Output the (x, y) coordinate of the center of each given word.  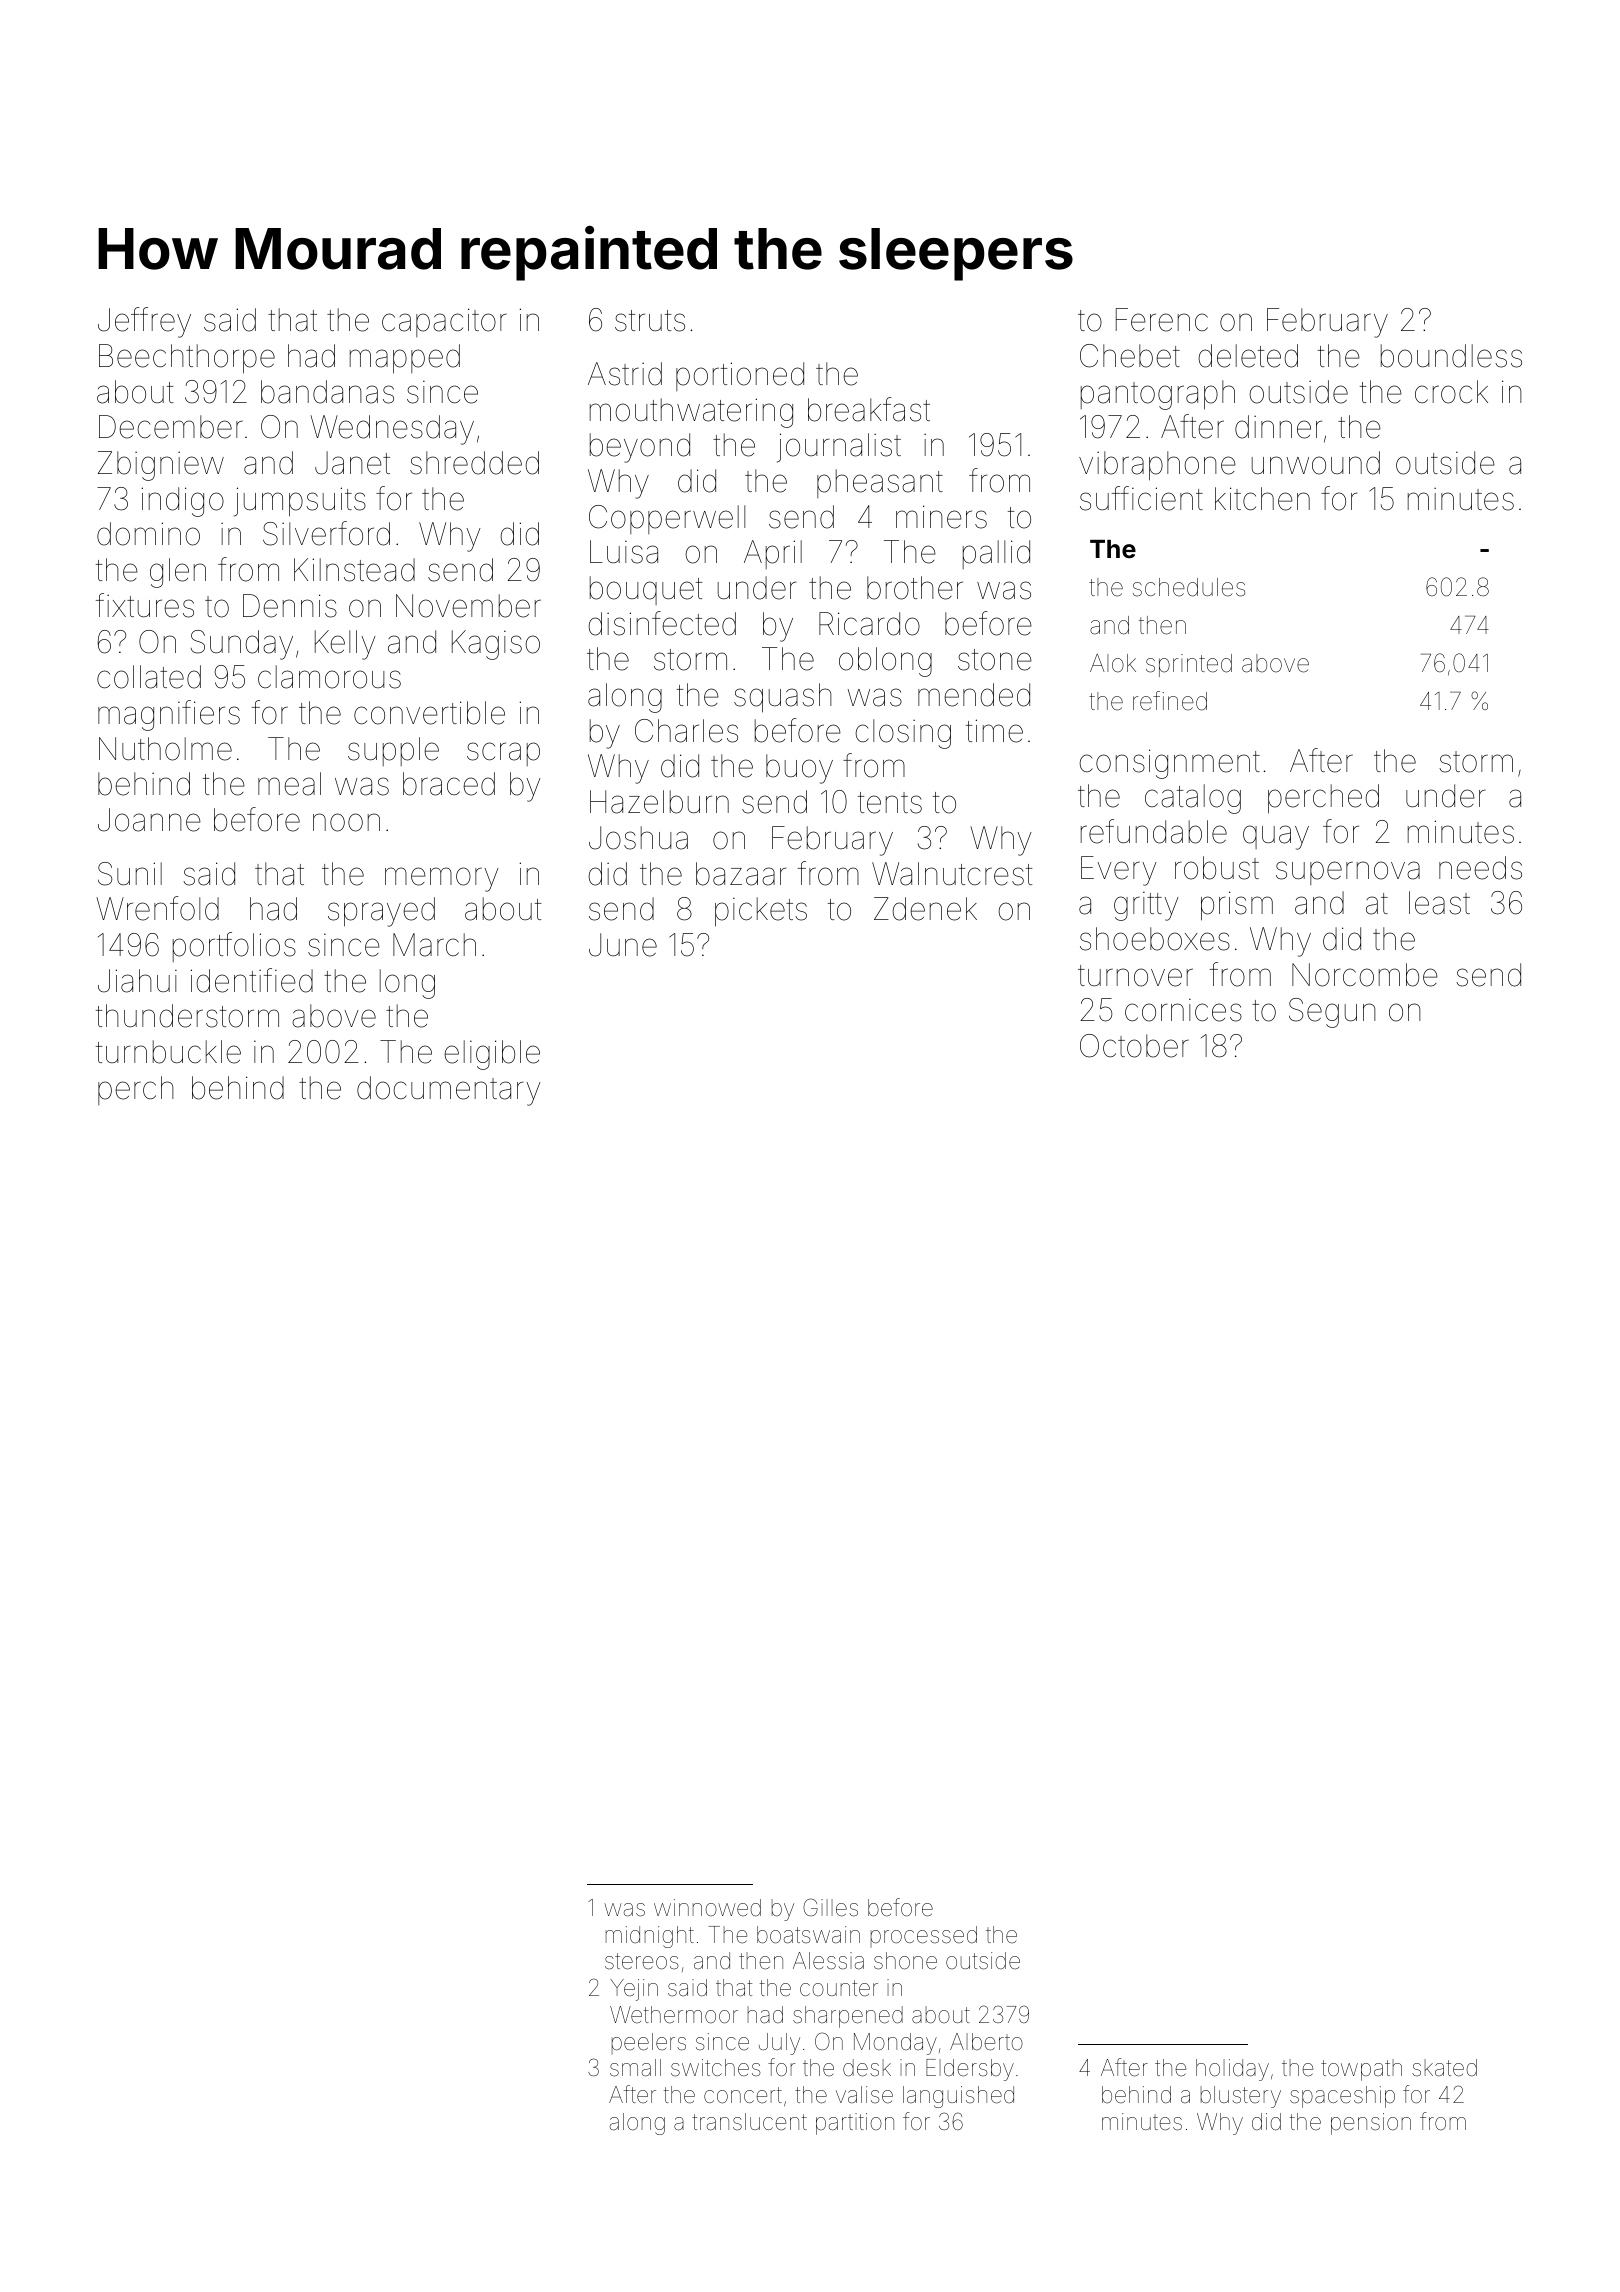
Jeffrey (144, 322)
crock (1451, 392)
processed (924, 1936)
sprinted (1189, 665)
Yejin (634, 1990)
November (468, 606)
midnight (650, 1937)
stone (995, 660)
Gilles (830, 1907)
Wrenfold (157, 908)
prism (1237, 906)
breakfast (869, 409)
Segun (1332, 1013)
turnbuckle (168, 1052)
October (1134, 1046)
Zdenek (925, 909)
